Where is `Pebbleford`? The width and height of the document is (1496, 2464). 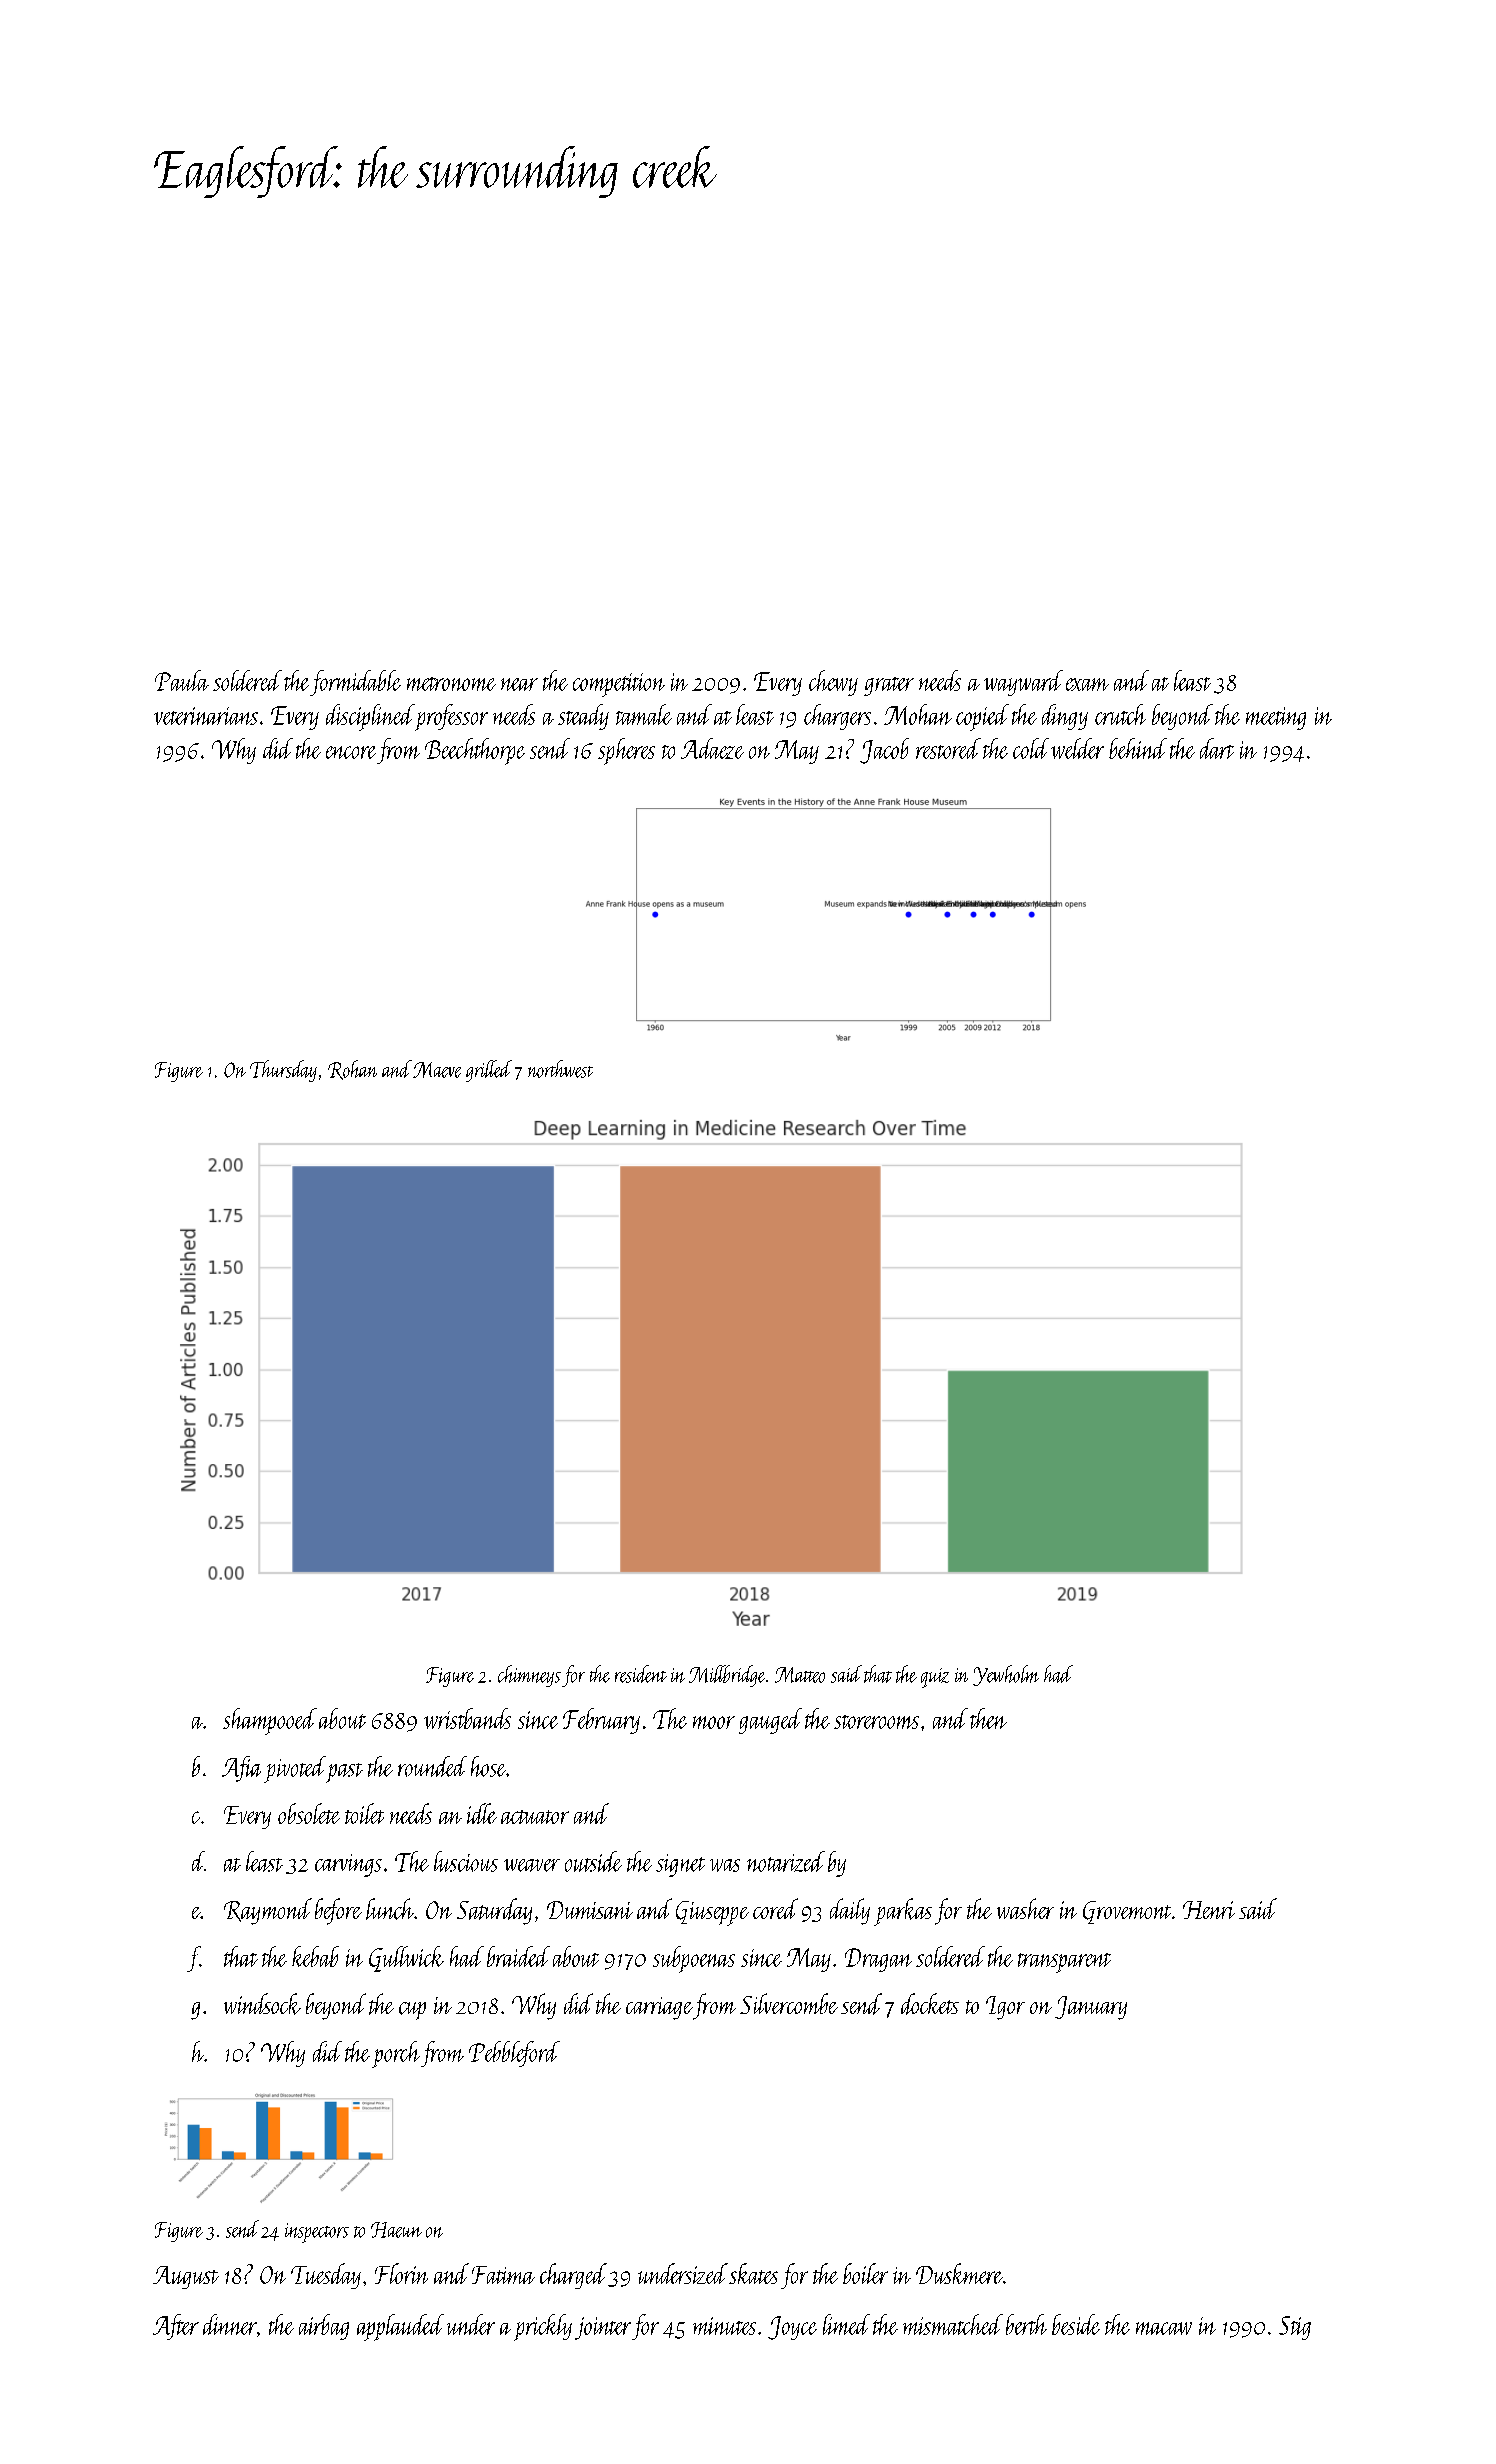
Pebbleford is located at coordinates (514, 2054).
